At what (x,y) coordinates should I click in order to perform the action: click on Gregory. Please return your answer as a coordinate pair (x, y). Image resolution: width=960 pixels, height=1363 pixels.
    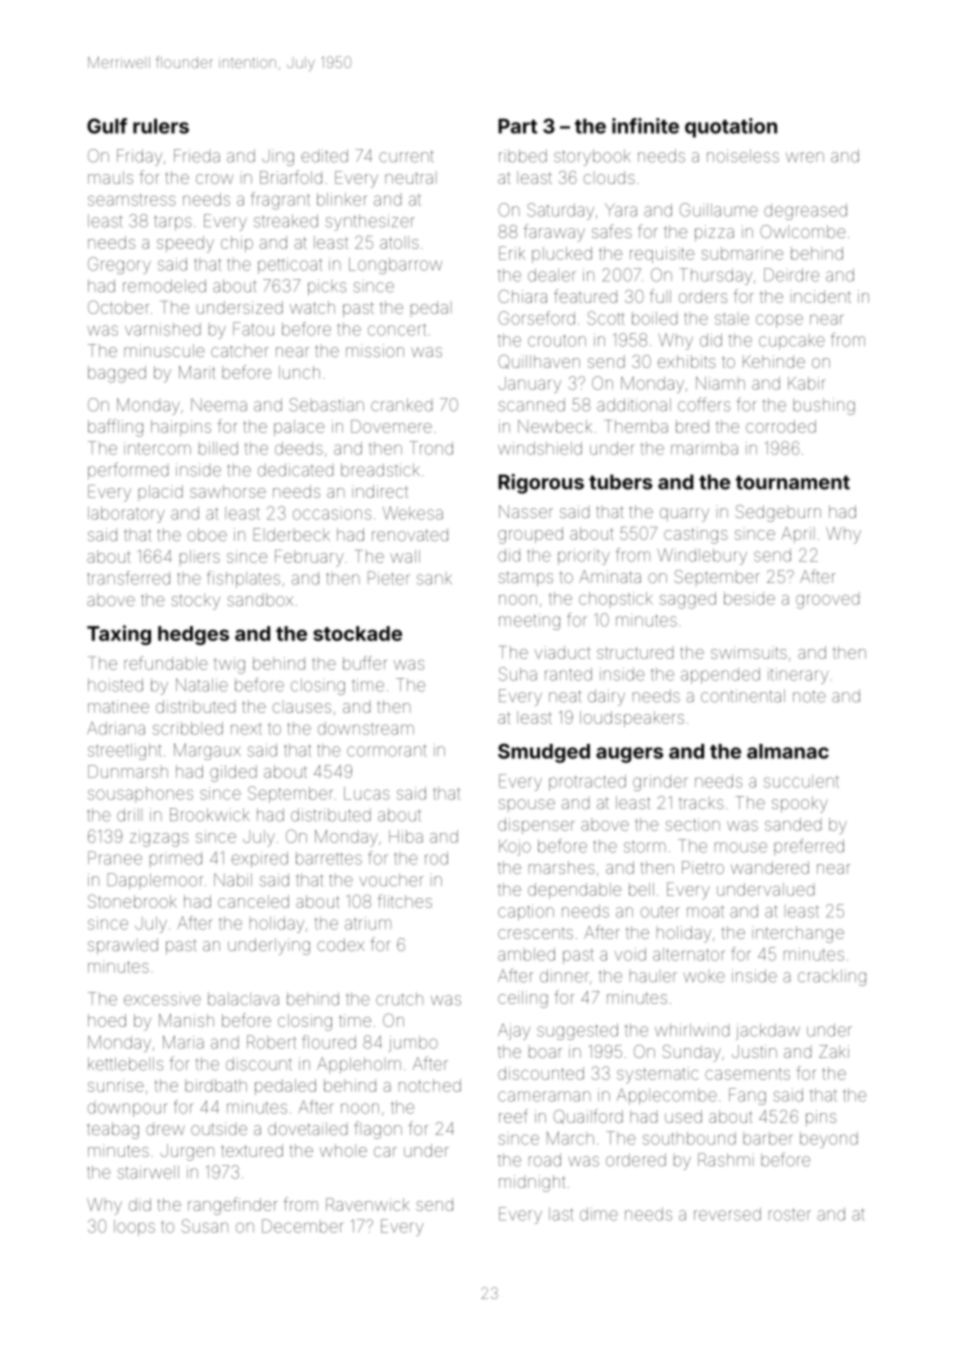
    Looking at the image, I should click on (119, 265).
